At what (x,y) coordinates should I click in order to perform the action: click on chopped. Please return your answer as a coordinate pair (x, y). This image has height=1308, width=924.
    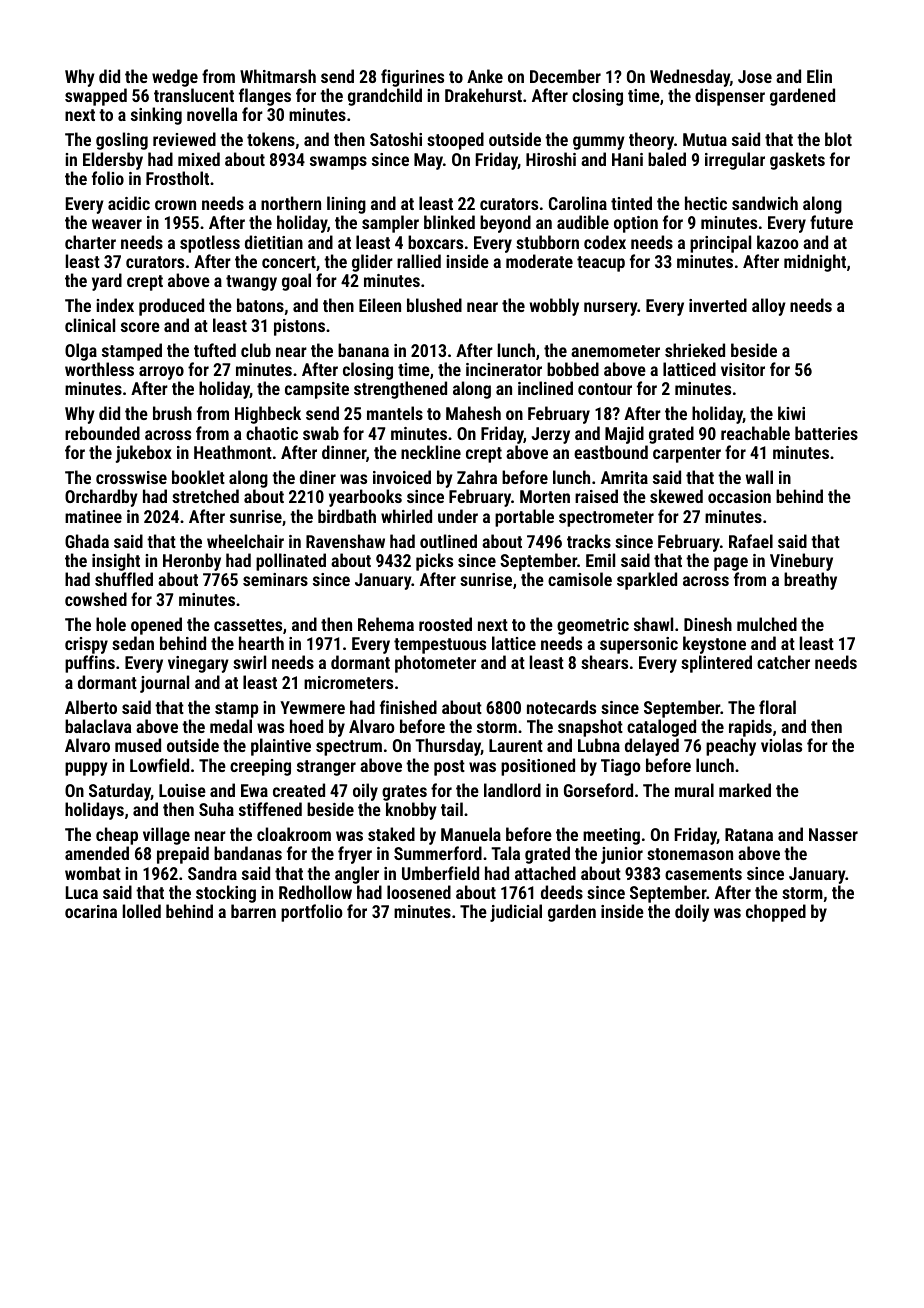
    Looking at the image, I should click on (776, 913).
